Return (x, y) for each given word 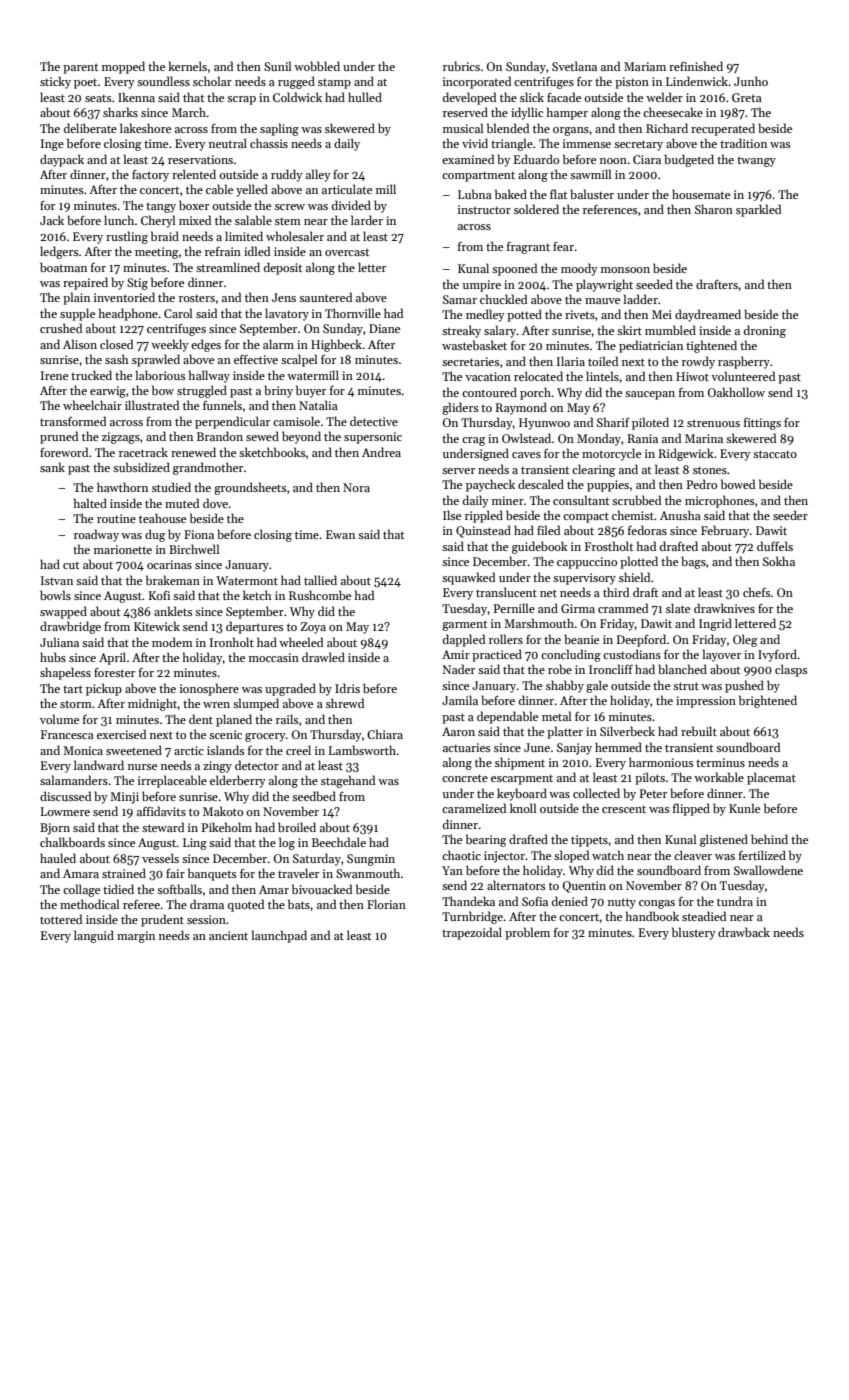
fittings (762, 423)
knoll (523, 808)
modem (172, 642)
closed (116, 344)
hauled (58, 858)
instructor (484, 209)
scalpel (299, 360)
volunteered (743, 376)
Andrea (381, 452)
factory (150, 175)
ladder (641, 299)
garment (464, 625)
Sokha (779, 561)
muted (182, 503)
